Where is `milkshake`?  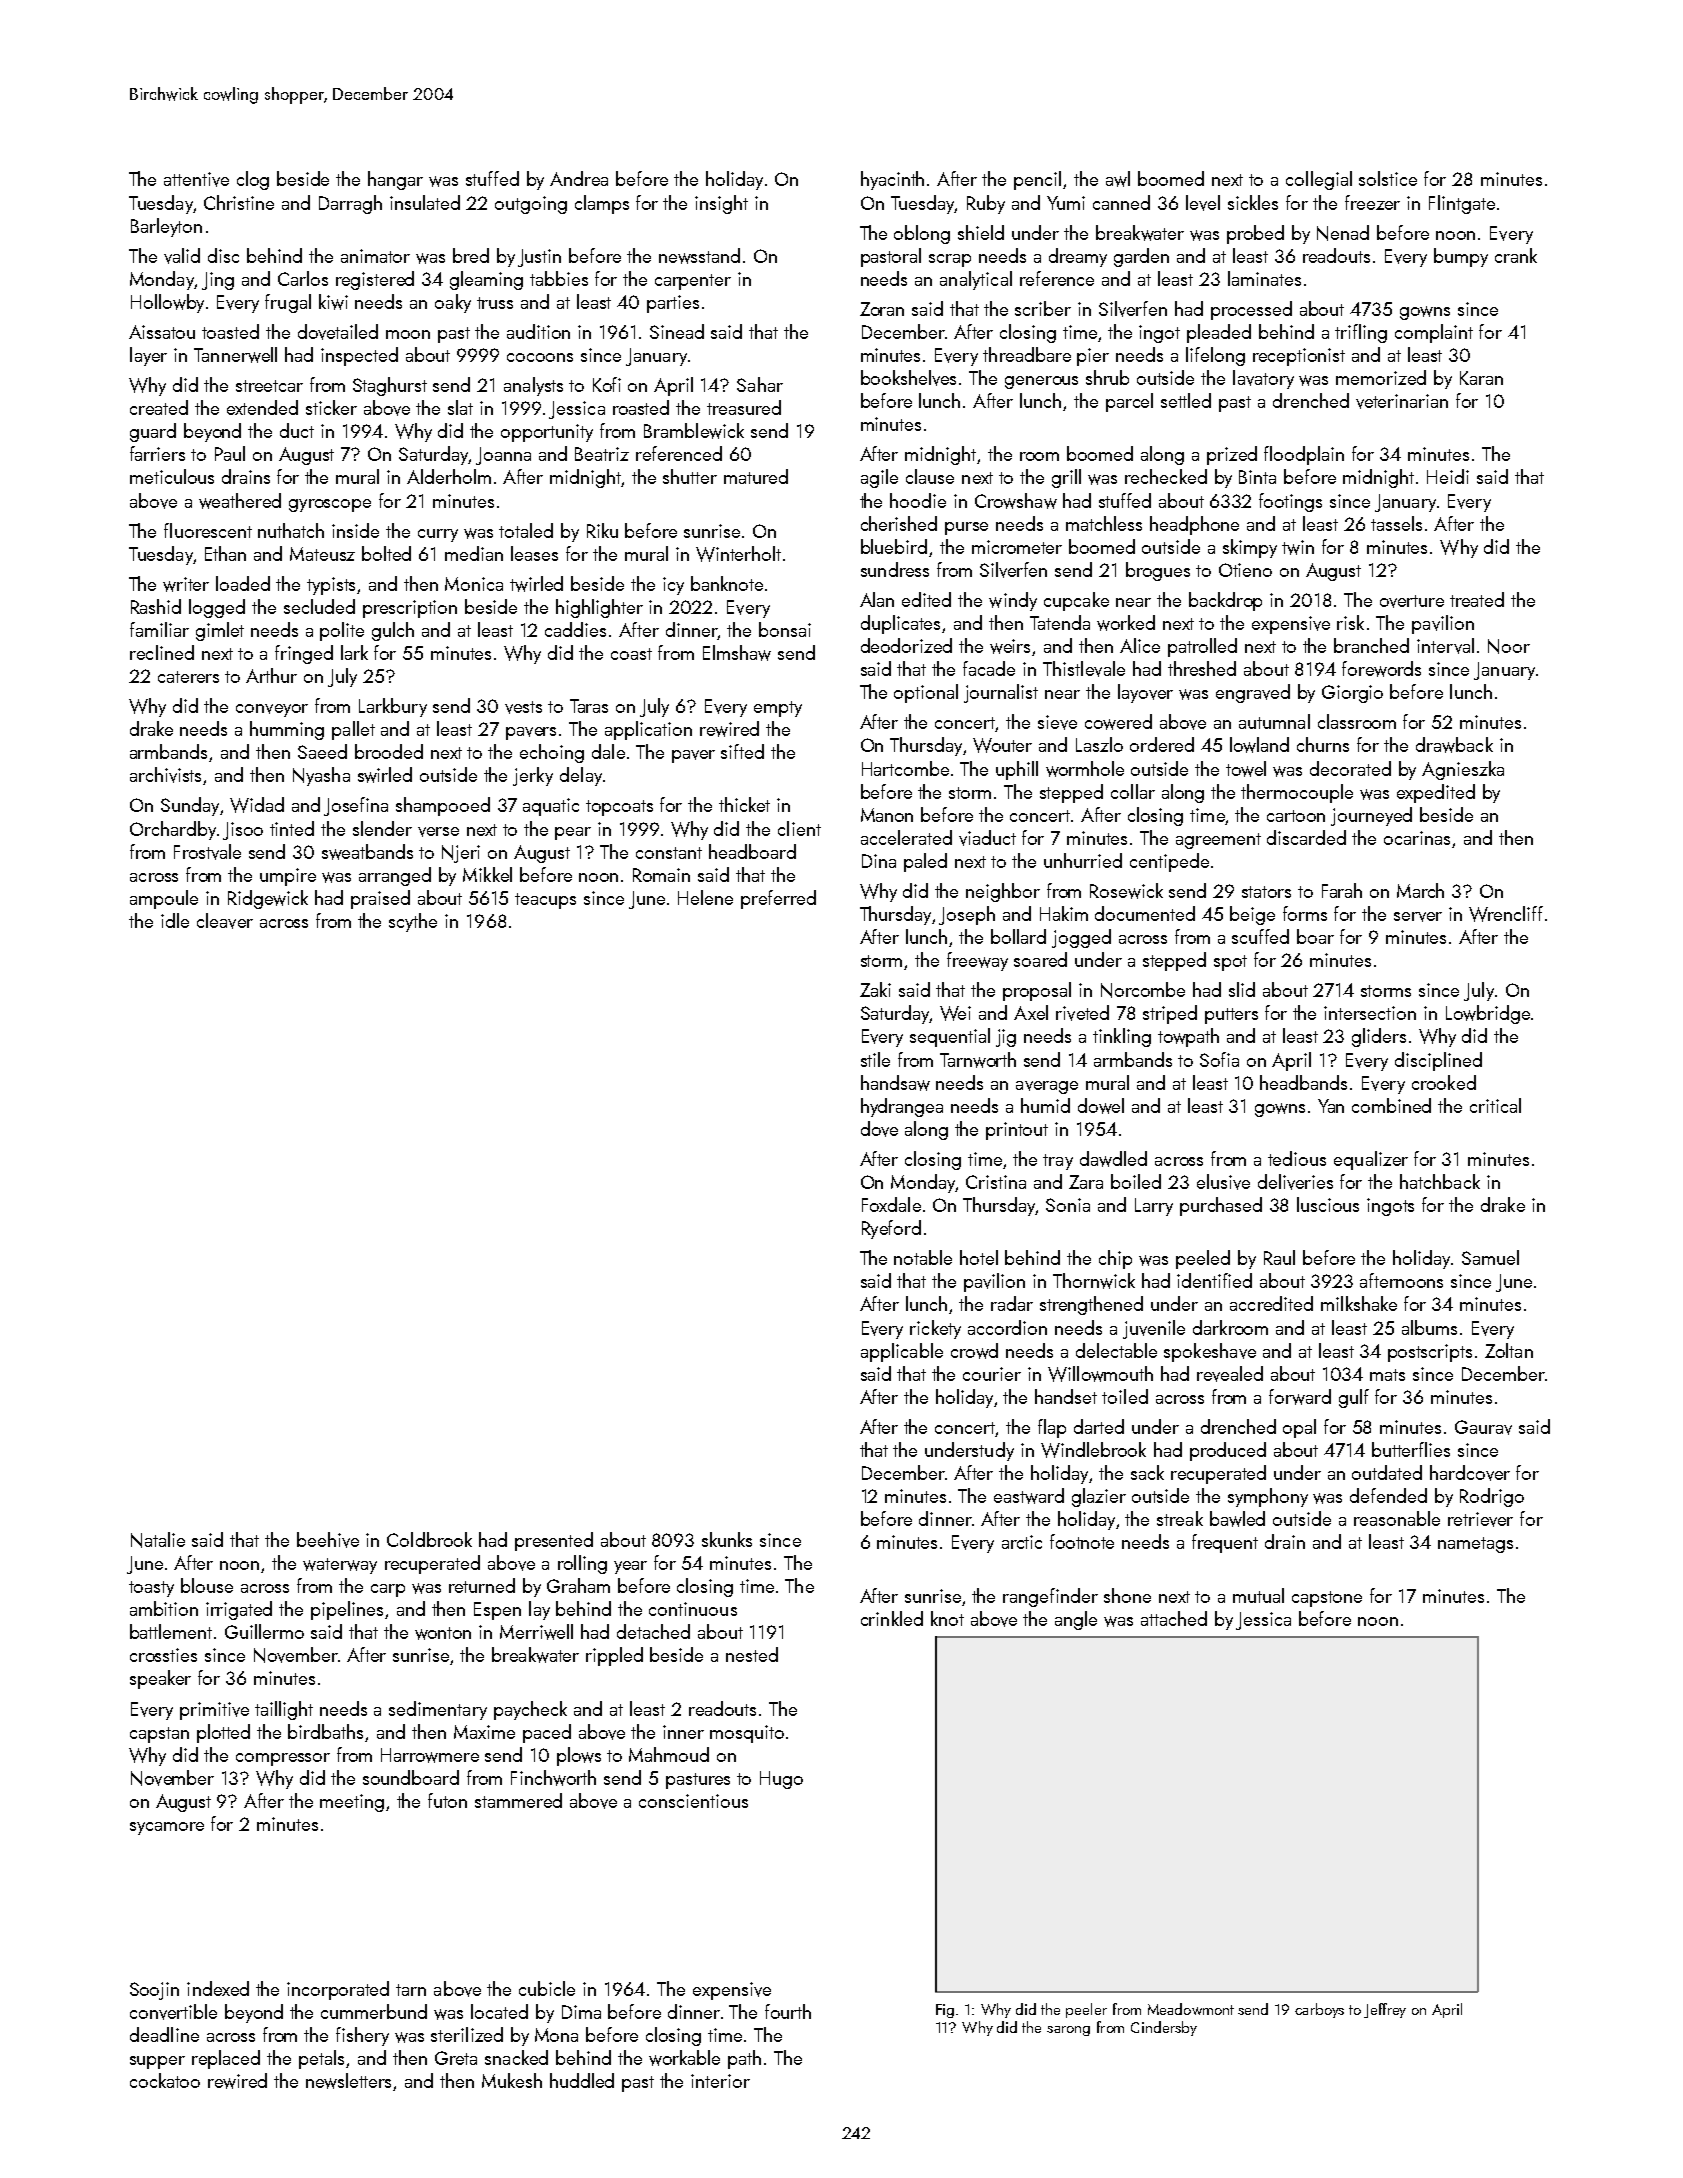
milkshake is located at coordinates (1359, 1303).
